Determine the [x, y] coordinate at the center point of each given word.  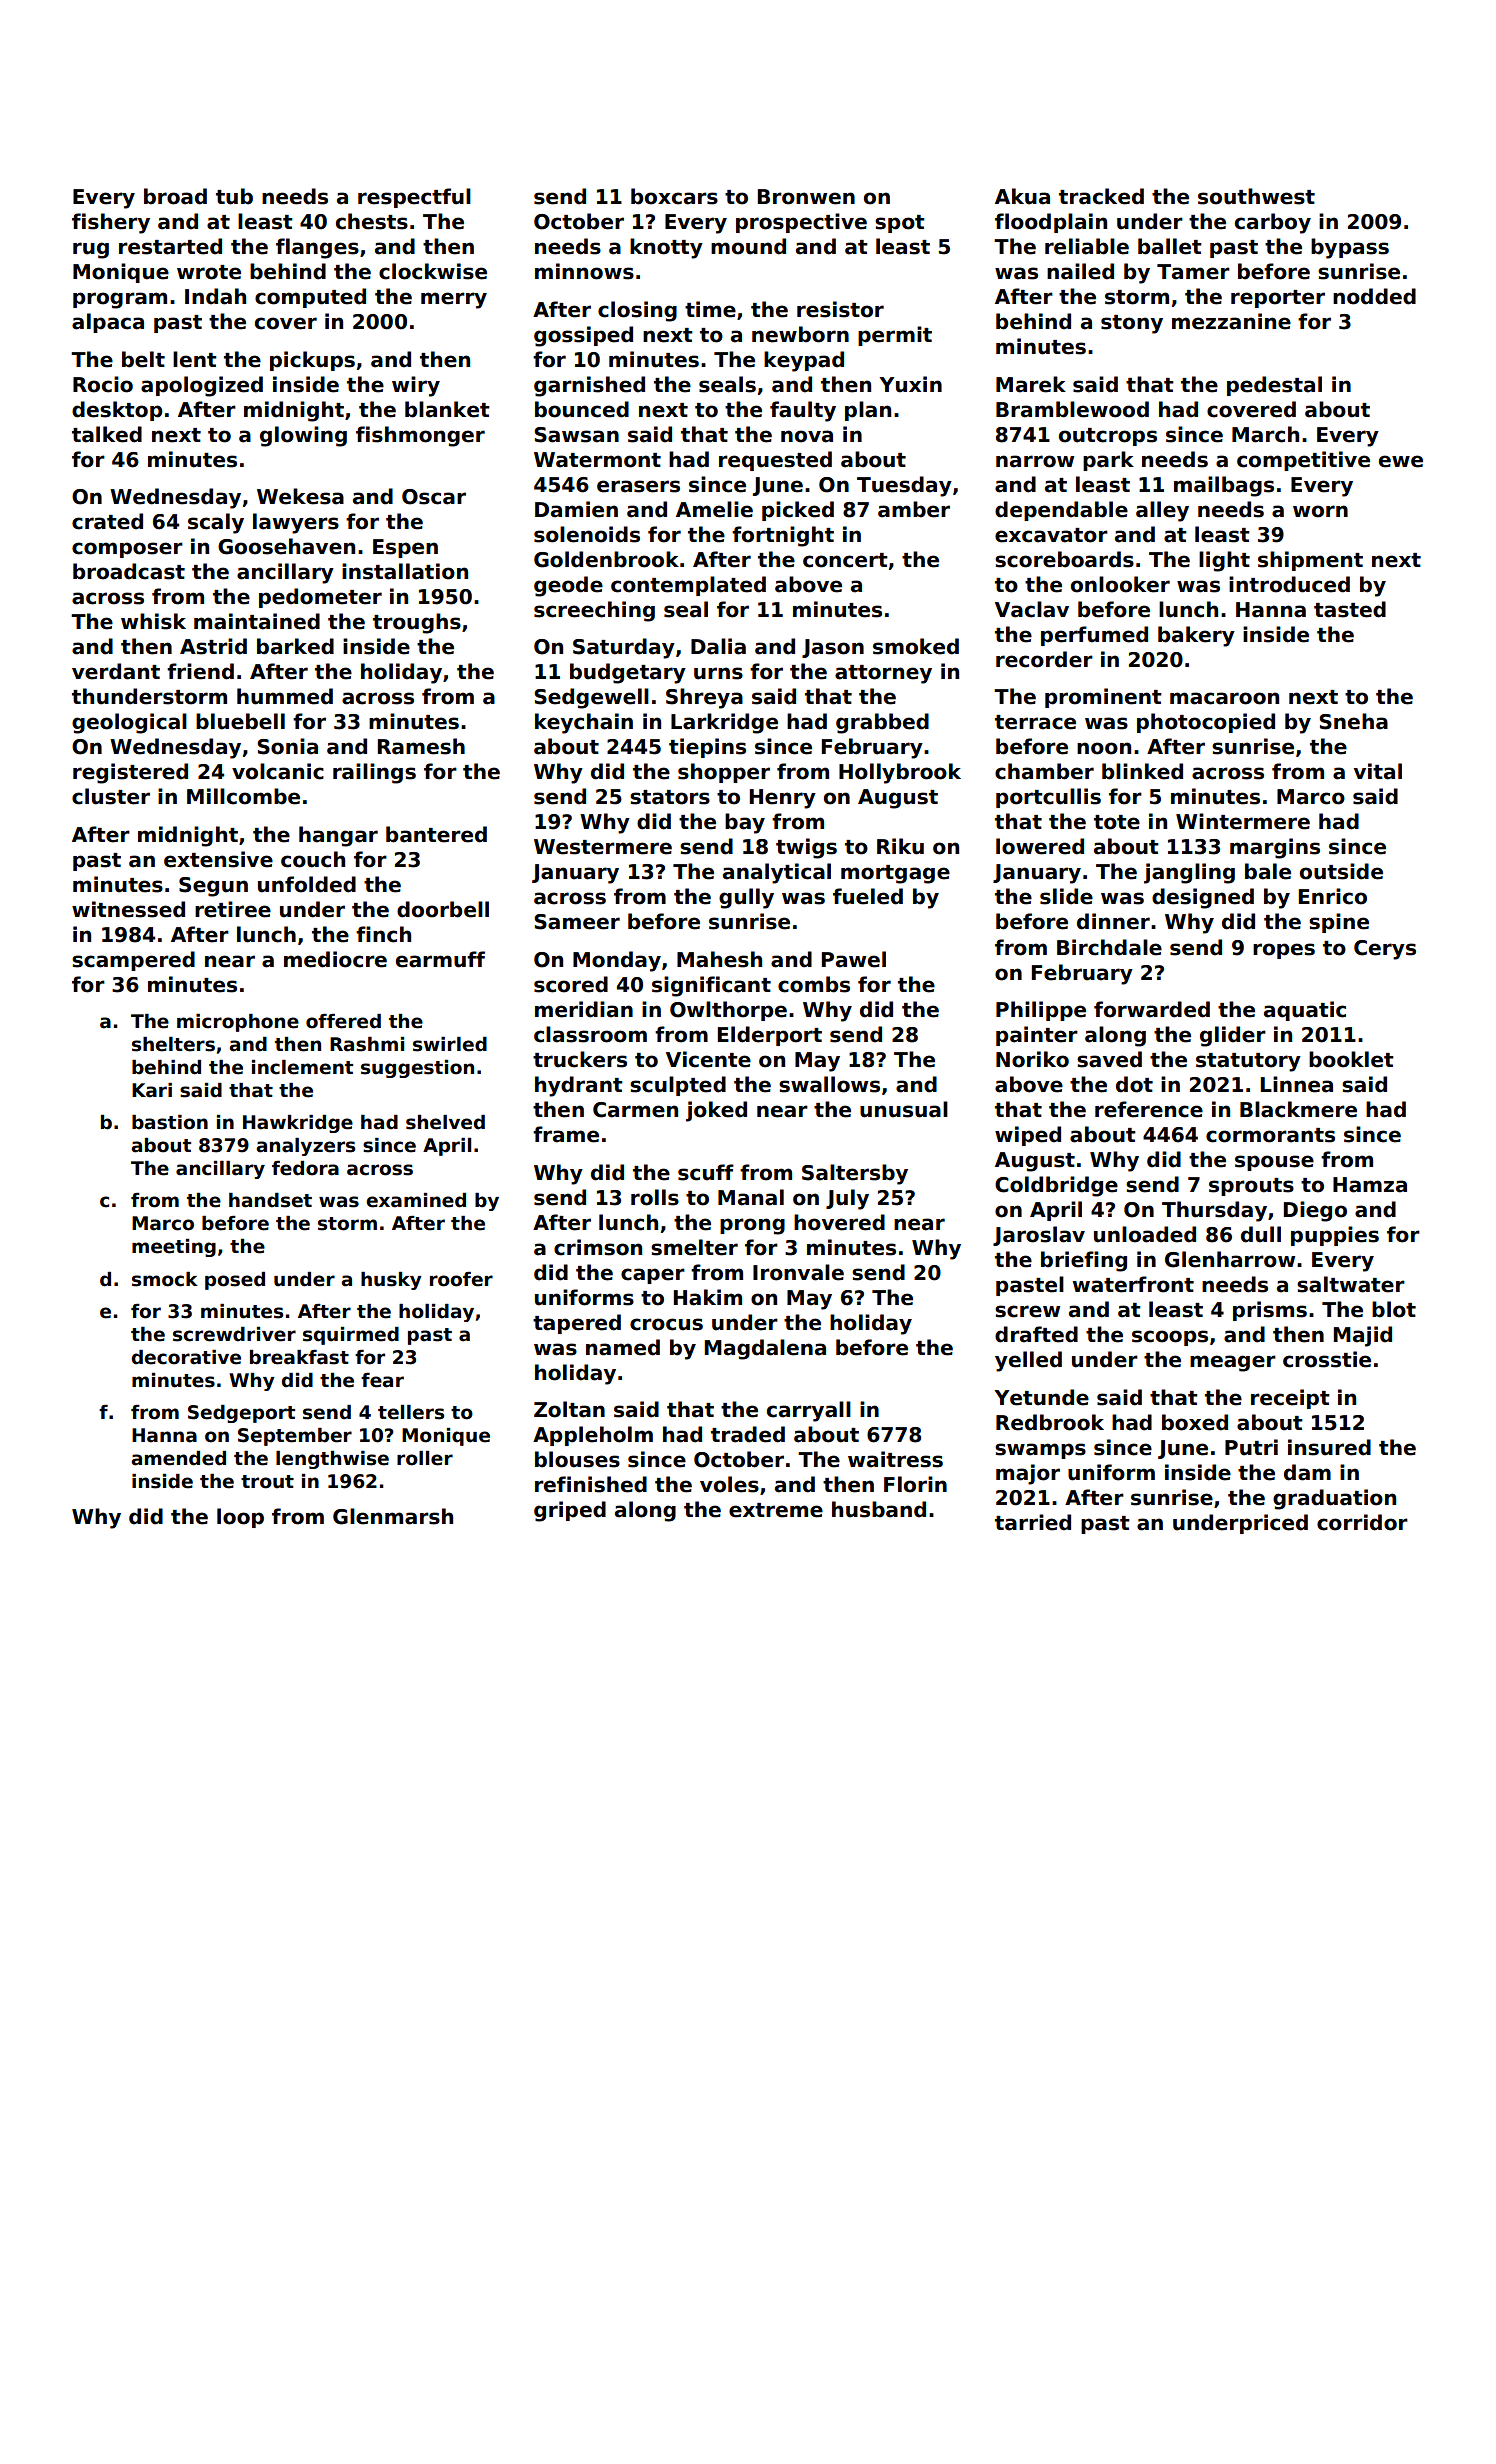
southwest [1256, 196]
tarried [1033, 1522]
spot [900, 224]
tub [234, 196]
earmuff [440, 959]
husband [879, 1509]
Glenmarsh [393, 1516]
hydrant [579, 1086]
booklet [1351, 1059]
